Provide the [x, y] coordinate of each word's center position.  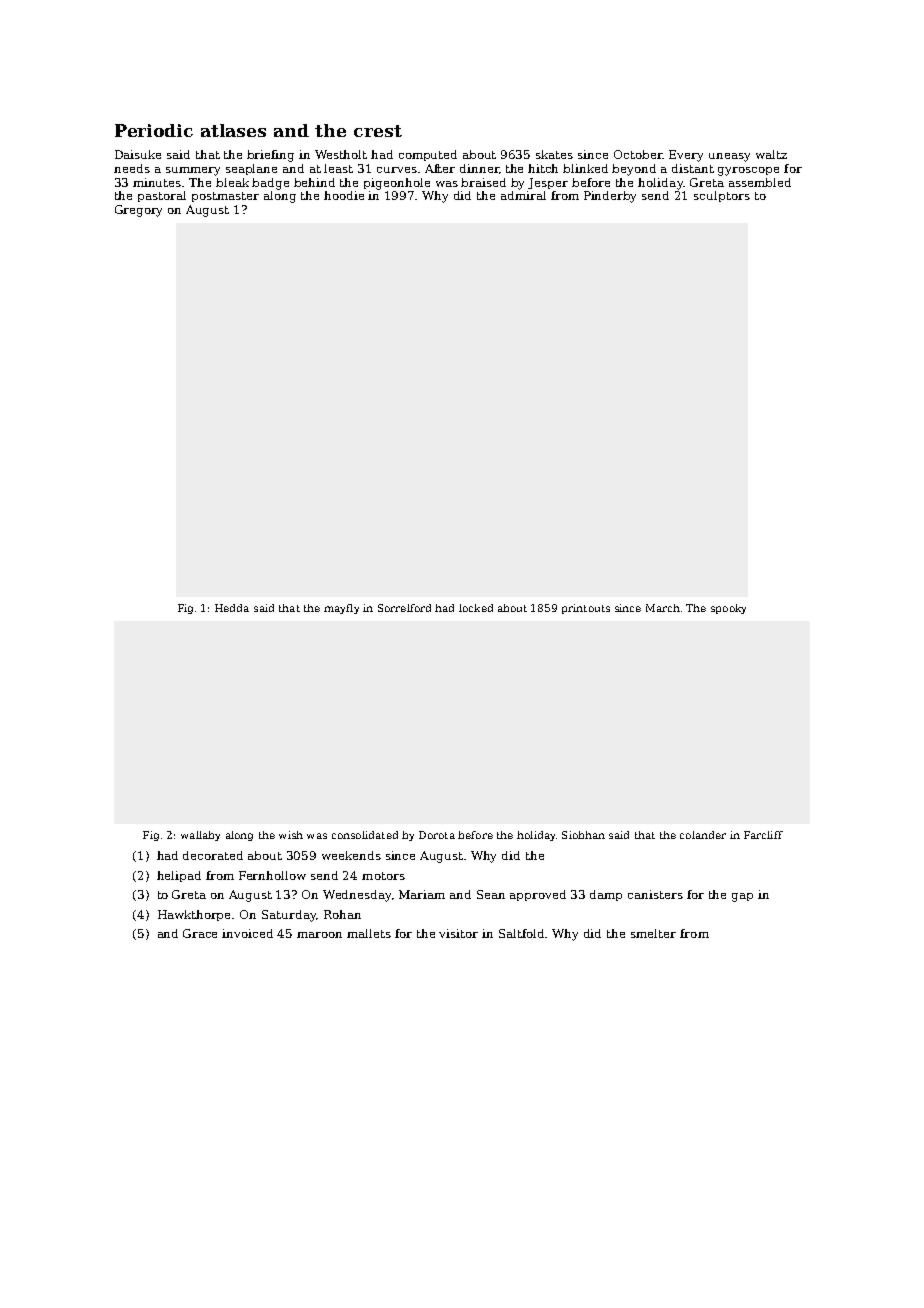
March [663, 608]
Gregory [138, 211]
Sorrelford [404, 608]
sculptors [722, 196]
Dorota [437, 835]
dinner [479, 168]
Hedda [232, 608]
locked [476, 608]
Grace [200, 933]
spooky [728, 609]
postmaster [225, 197]
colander [703, 835]
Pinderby [610, 197]
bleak [232, 182]
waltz [771, 154]
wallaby [200, 836]
